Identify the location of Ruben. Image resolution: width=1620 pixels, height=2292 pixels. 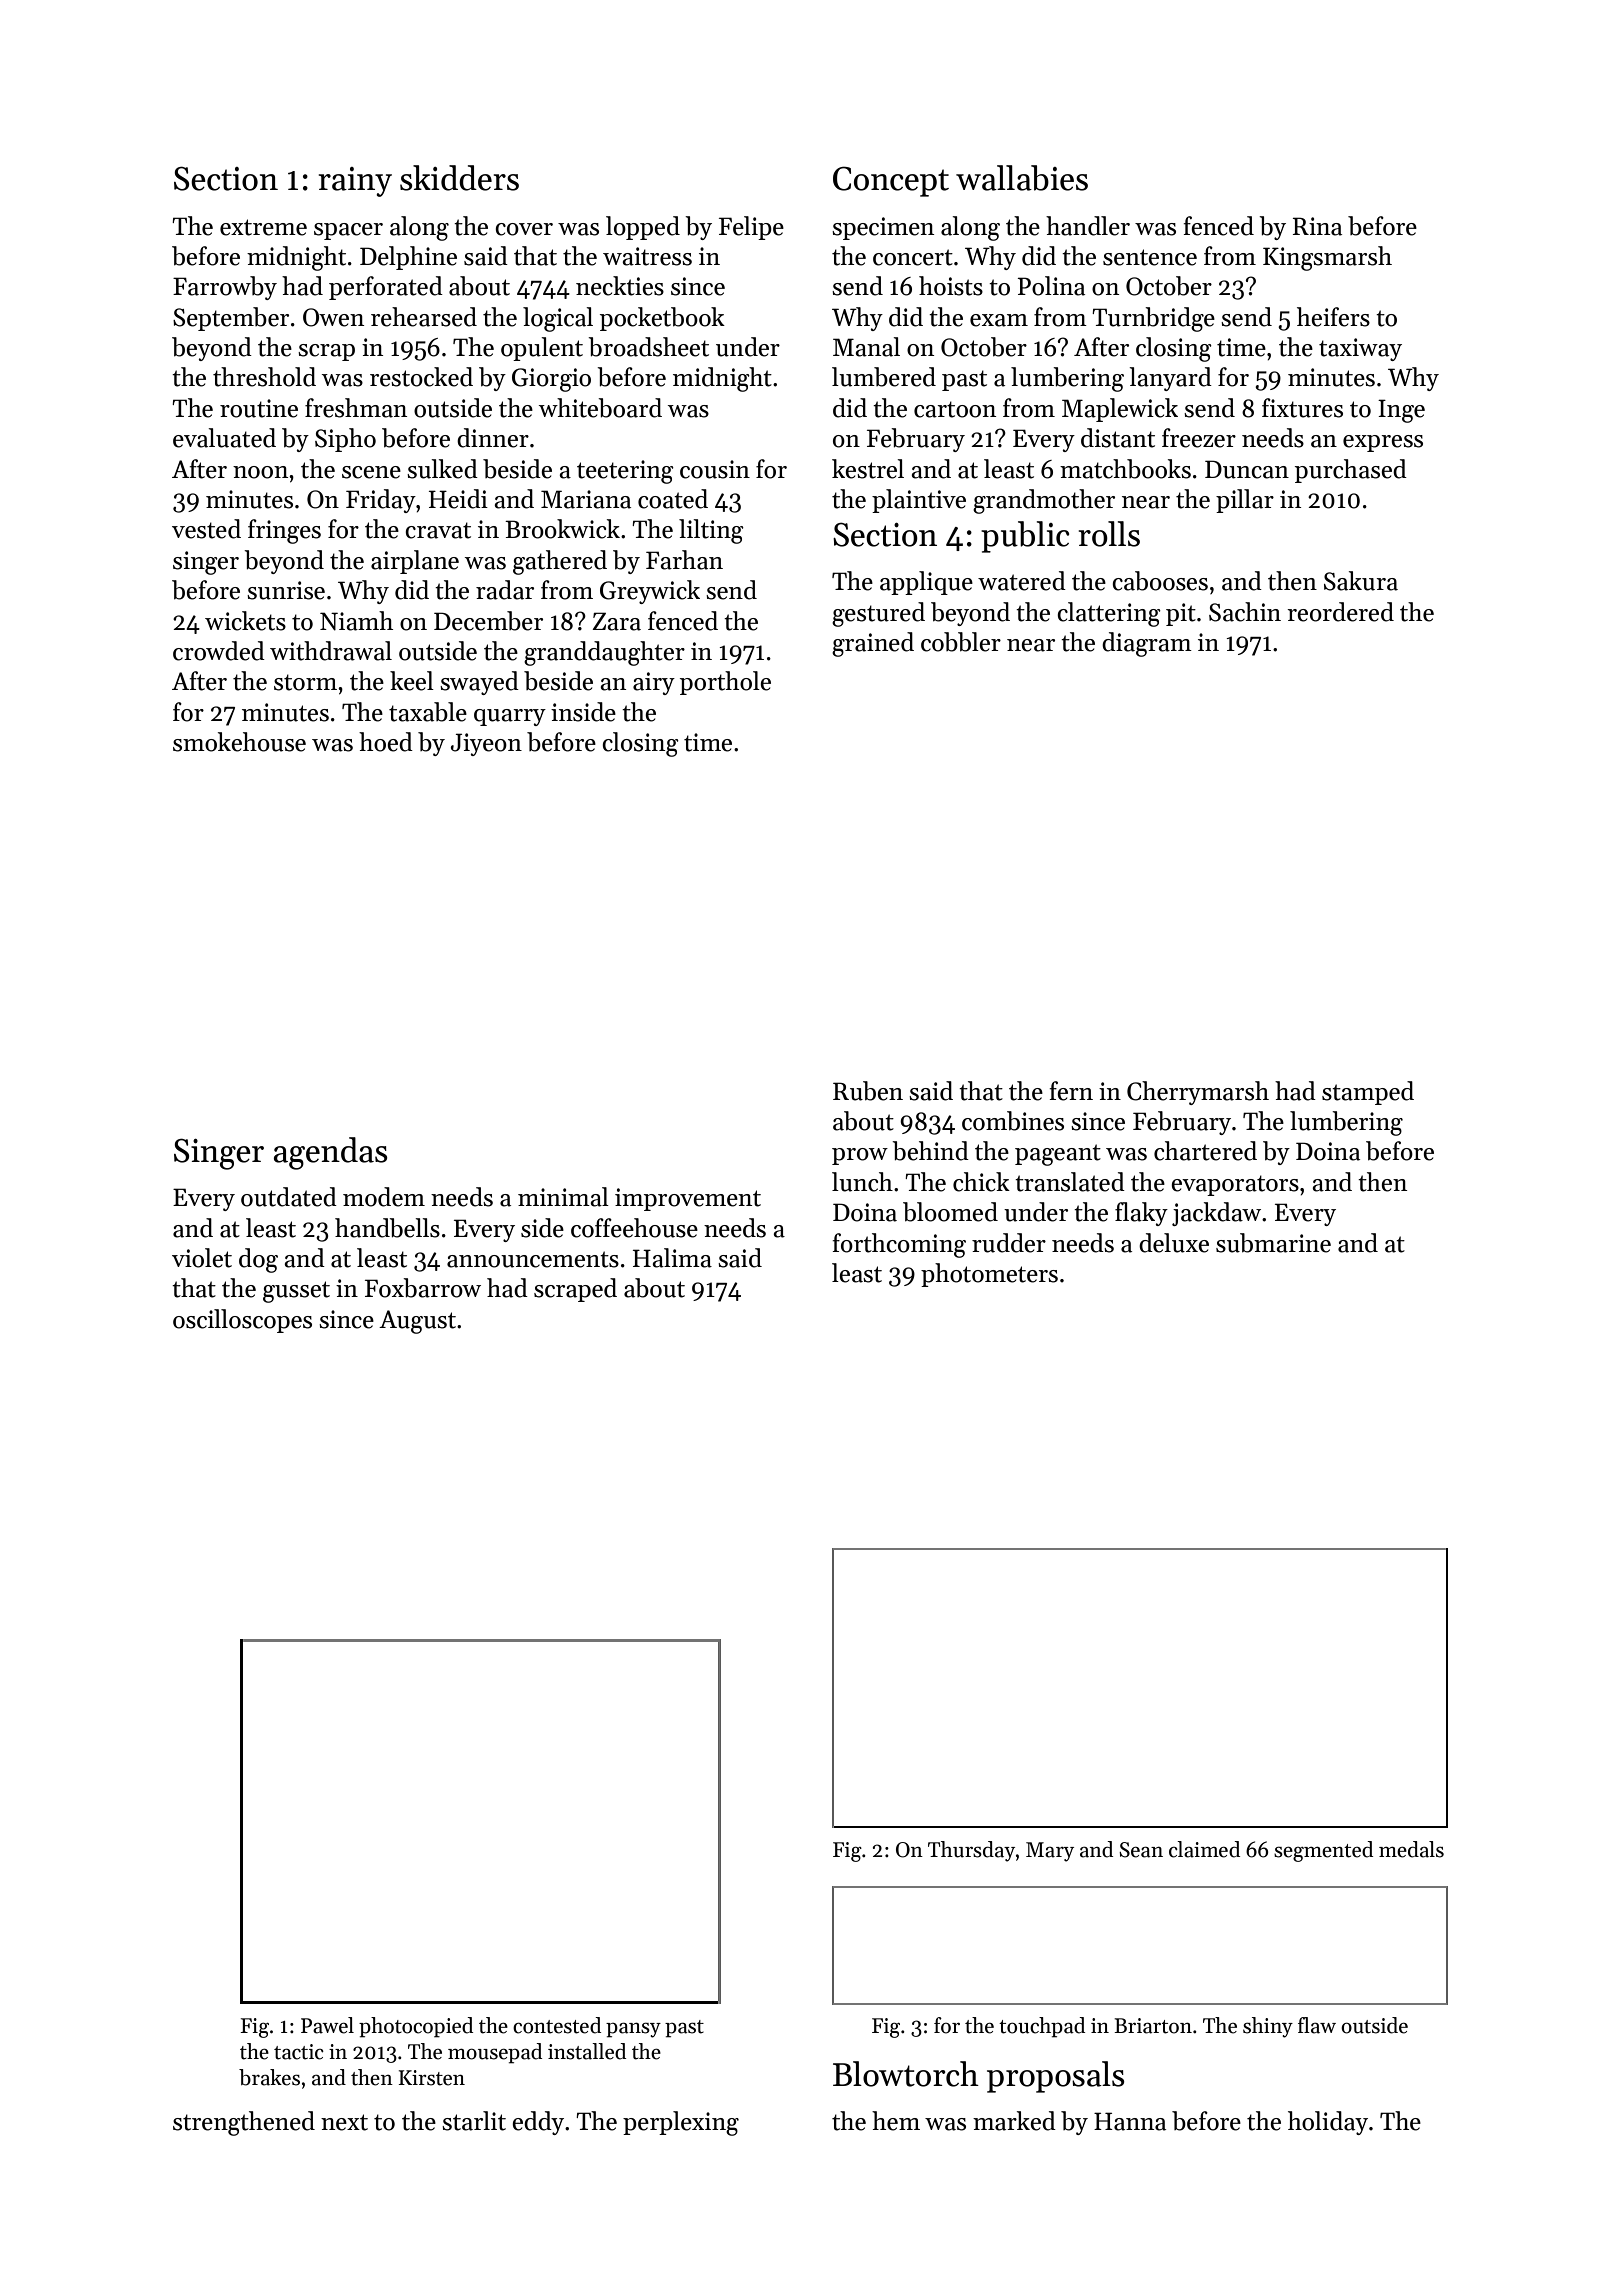
(868, 1091).
